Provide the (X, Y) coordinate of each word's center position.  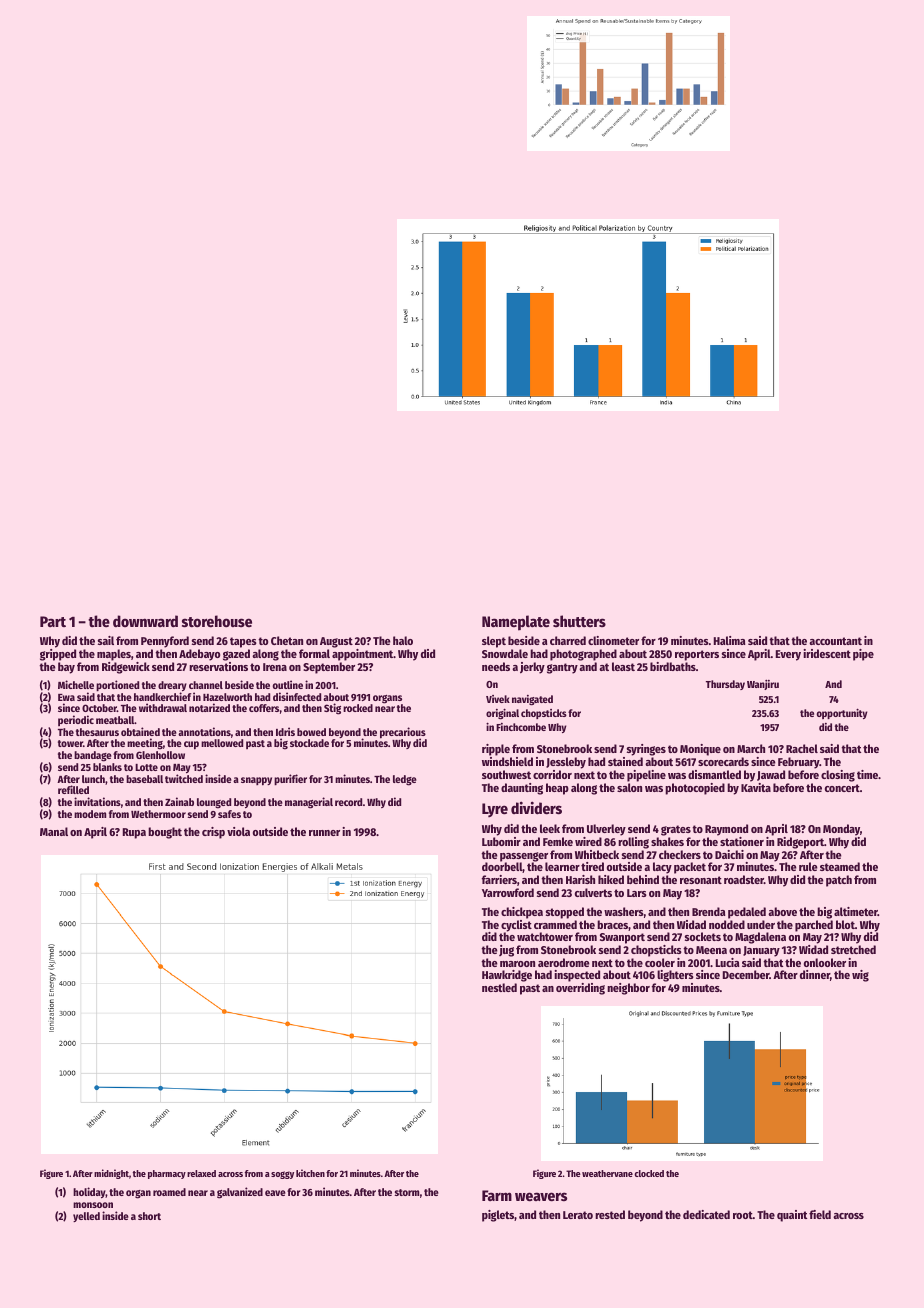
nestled (499, 987)
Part (53, 621)
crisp (213, 833)
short (149, 1216)
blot (845, 924)
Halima (729, 640)
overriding (580, 989)
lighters (675, 976)
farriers (499, 879)
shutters (579, 621)
